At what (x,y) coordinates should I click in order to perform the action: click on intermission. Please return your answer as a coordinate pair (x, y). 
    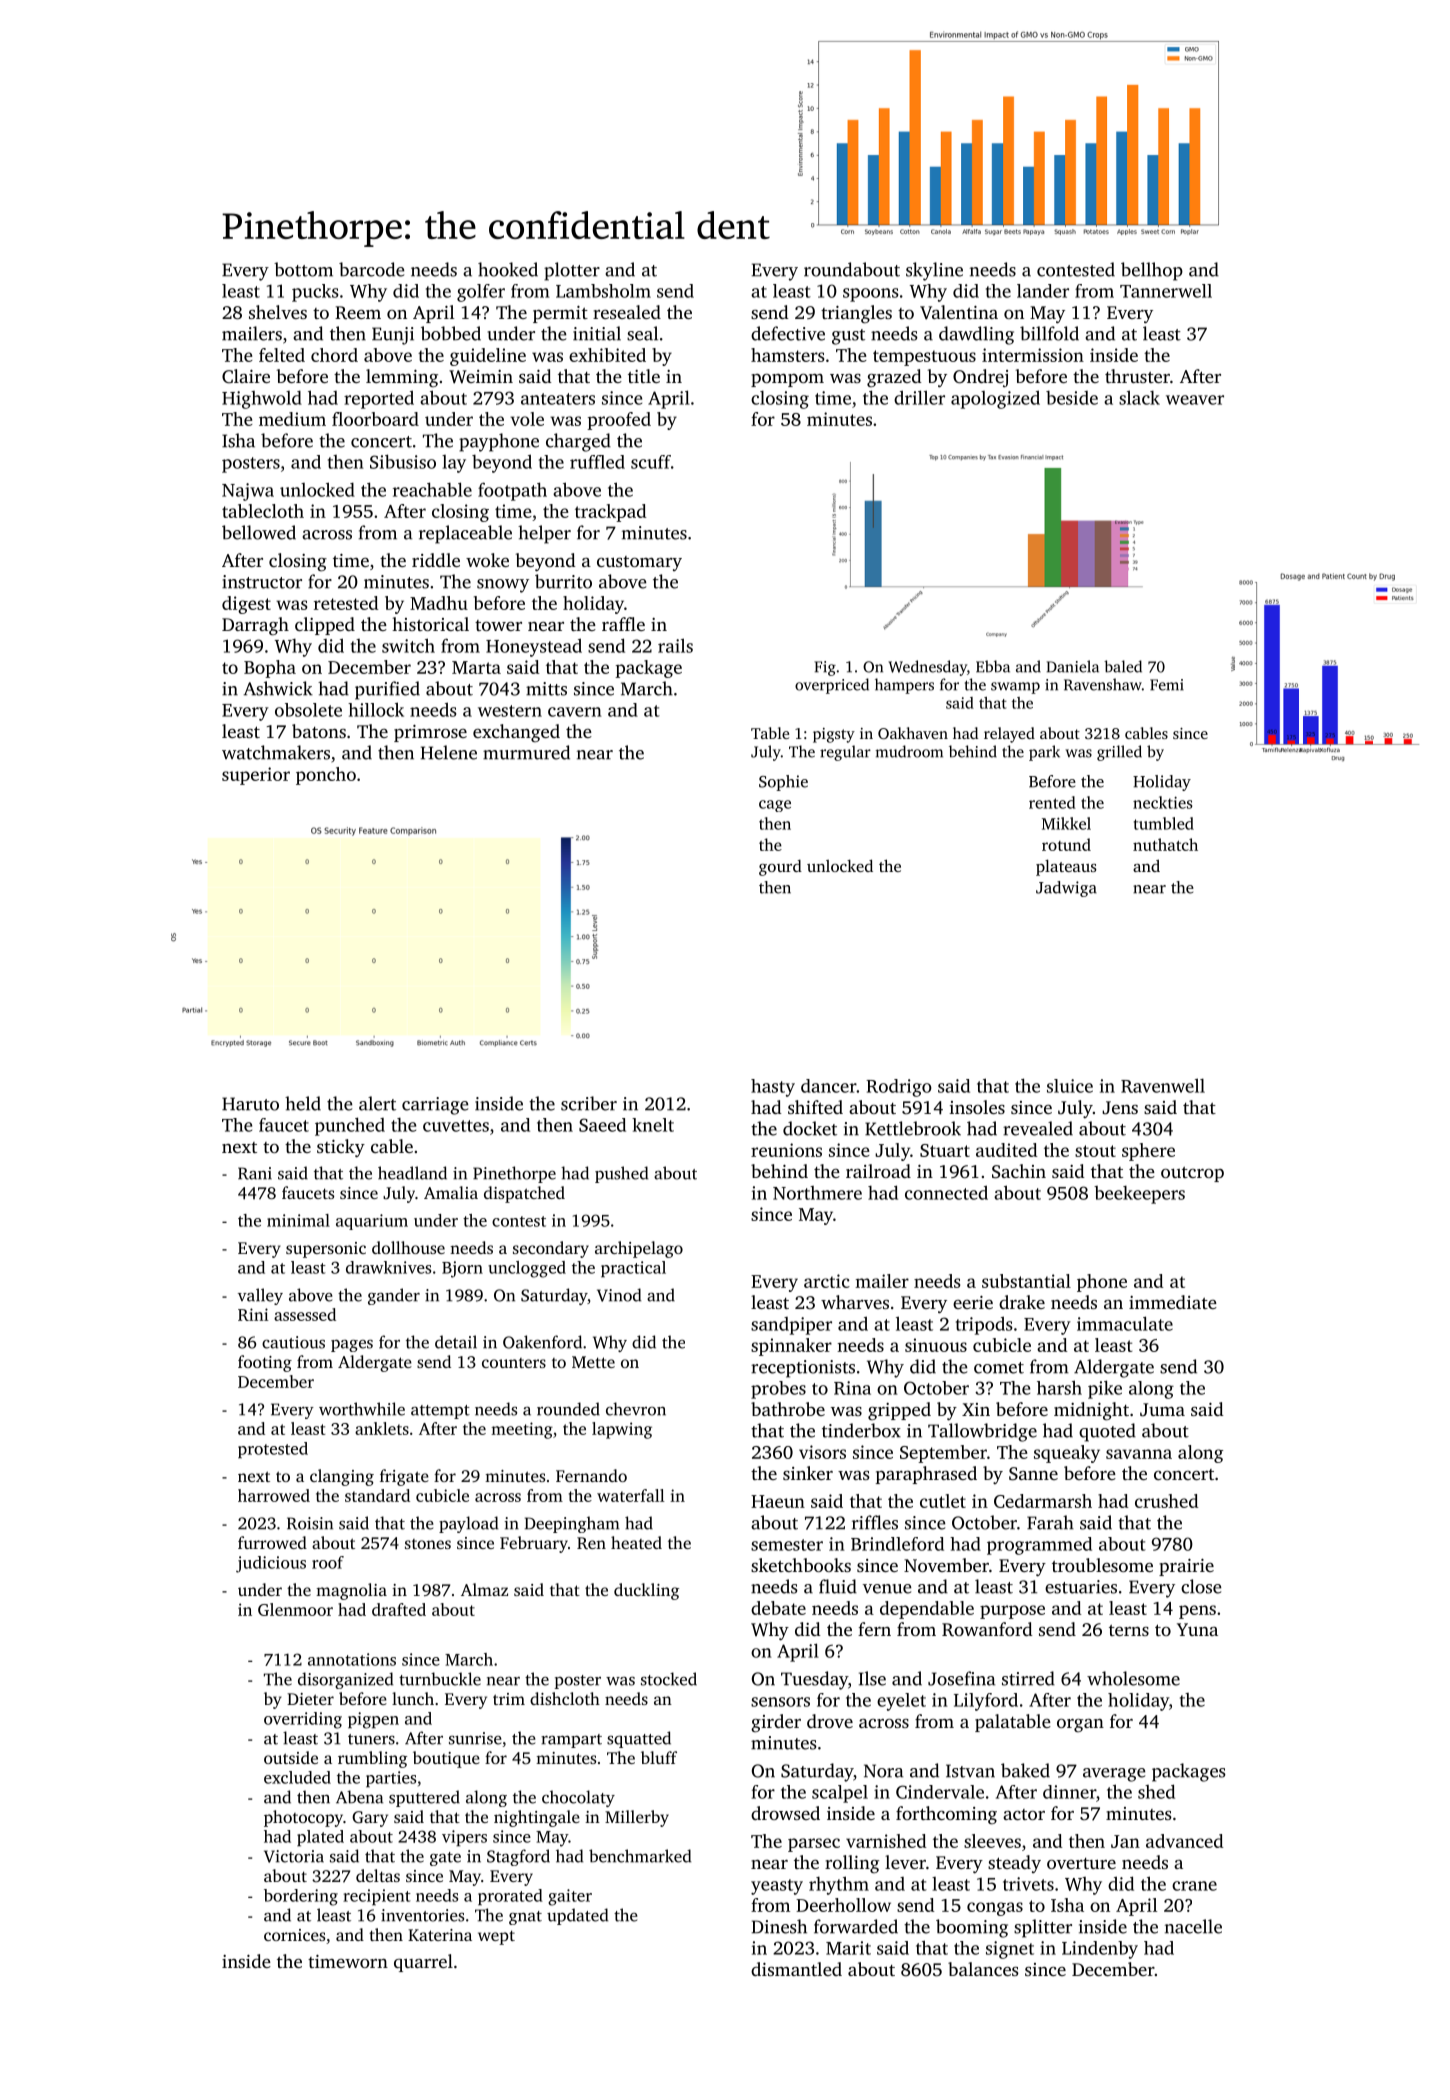
    Looking at the image, I should click on (1033, 355).
